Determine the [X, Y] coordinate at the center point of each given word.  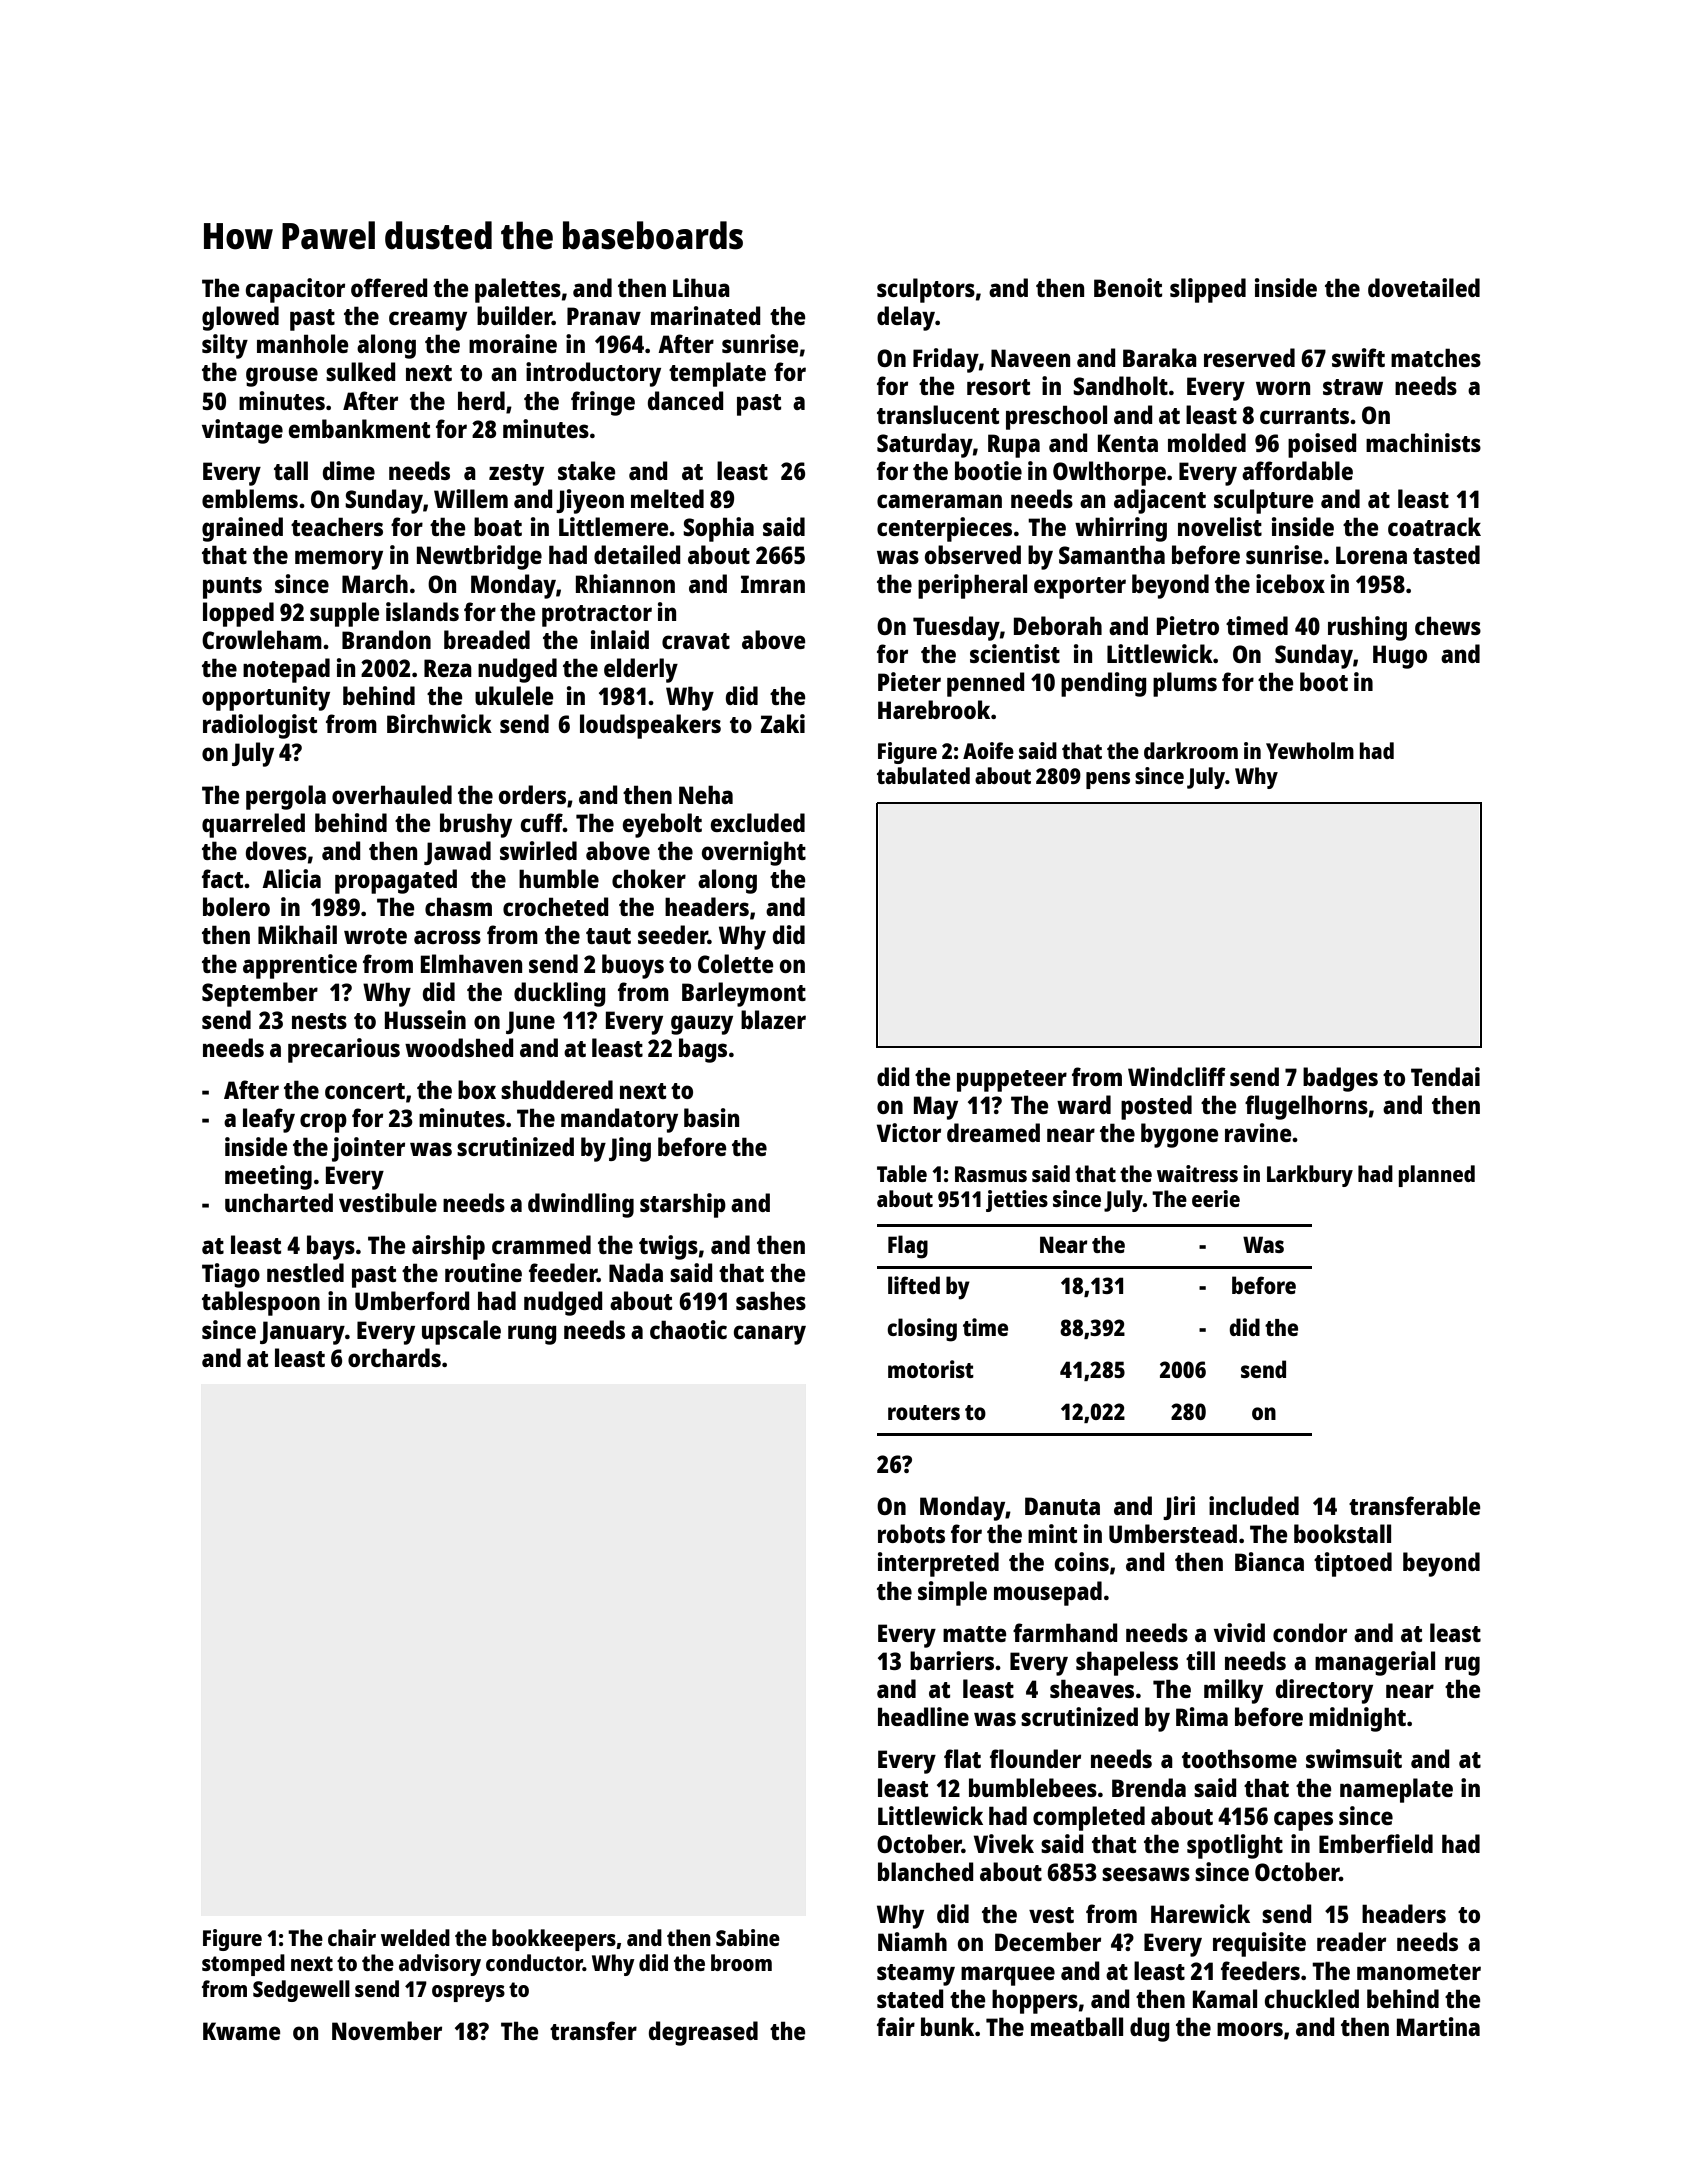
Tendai [1445, 1076]
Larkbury [1310, 1176]
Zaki [783, 723]
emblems [250, 498]
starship [683, 1205]
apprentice [300, 966]
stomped [243, 1965]
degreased [703, 2033]
